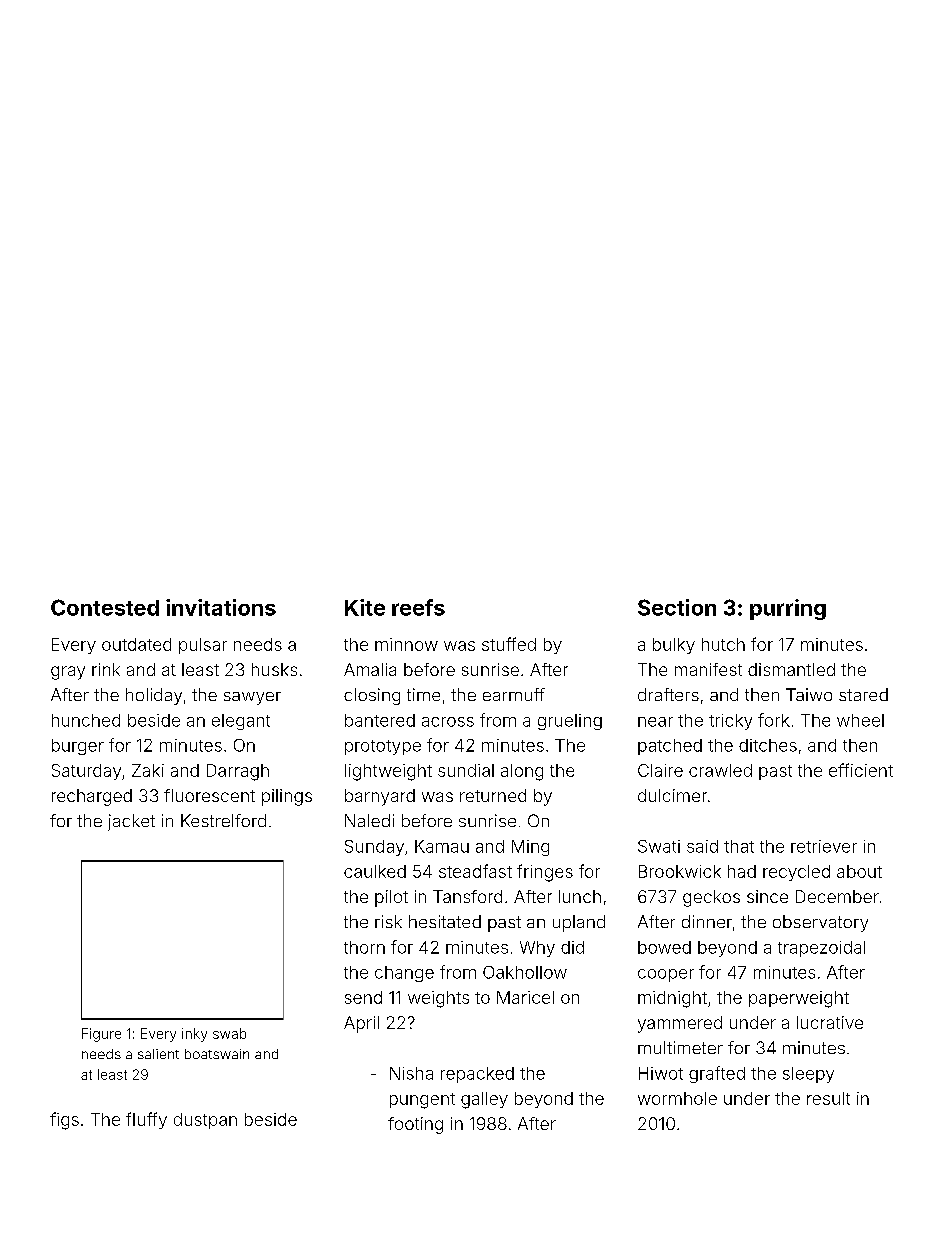  Describe the element at coordinates (788, 609) in the screenshot. I see `purring` at that location.
